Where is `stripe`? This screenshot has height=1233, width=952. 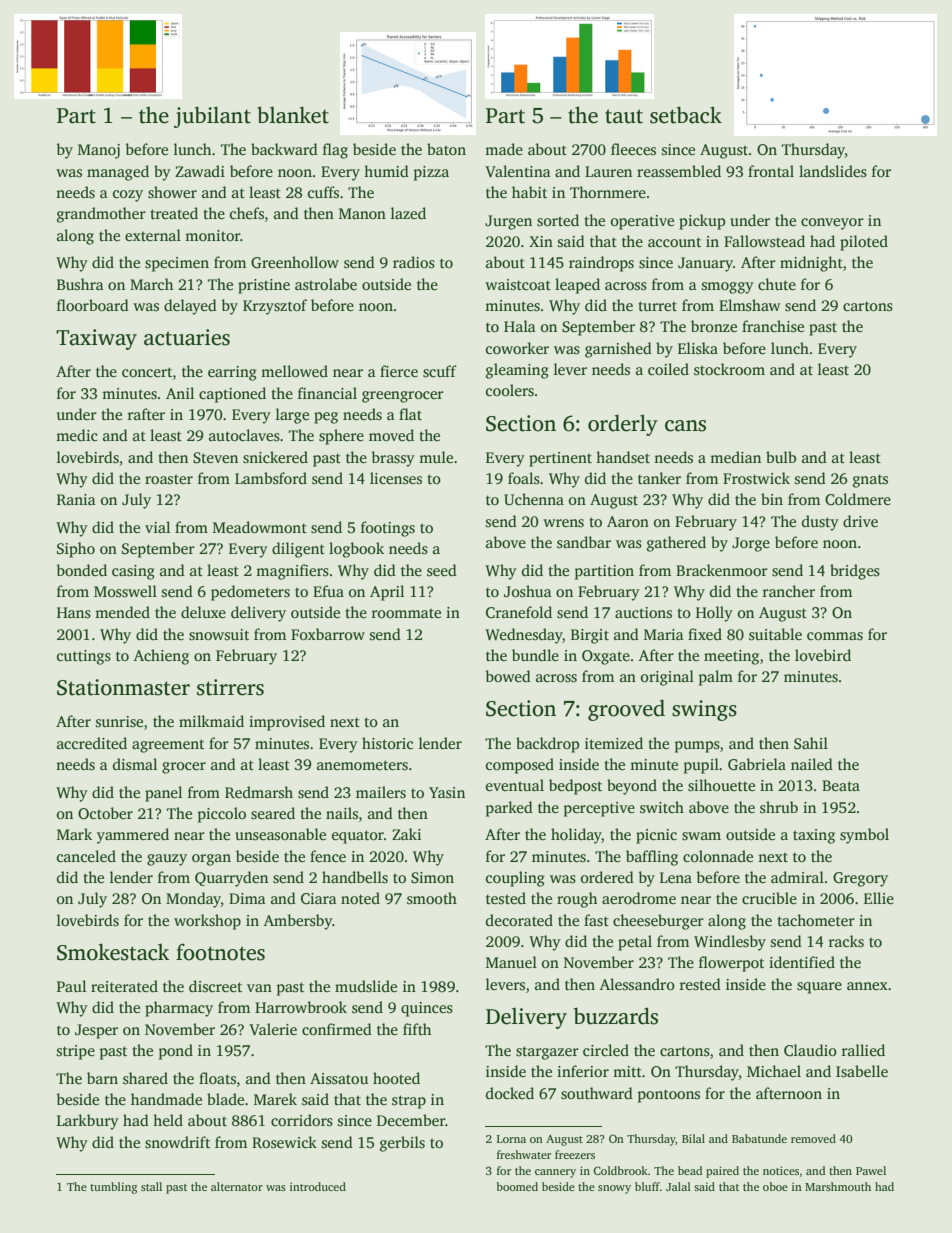 stripe is located at coordinates (76, 1052).
